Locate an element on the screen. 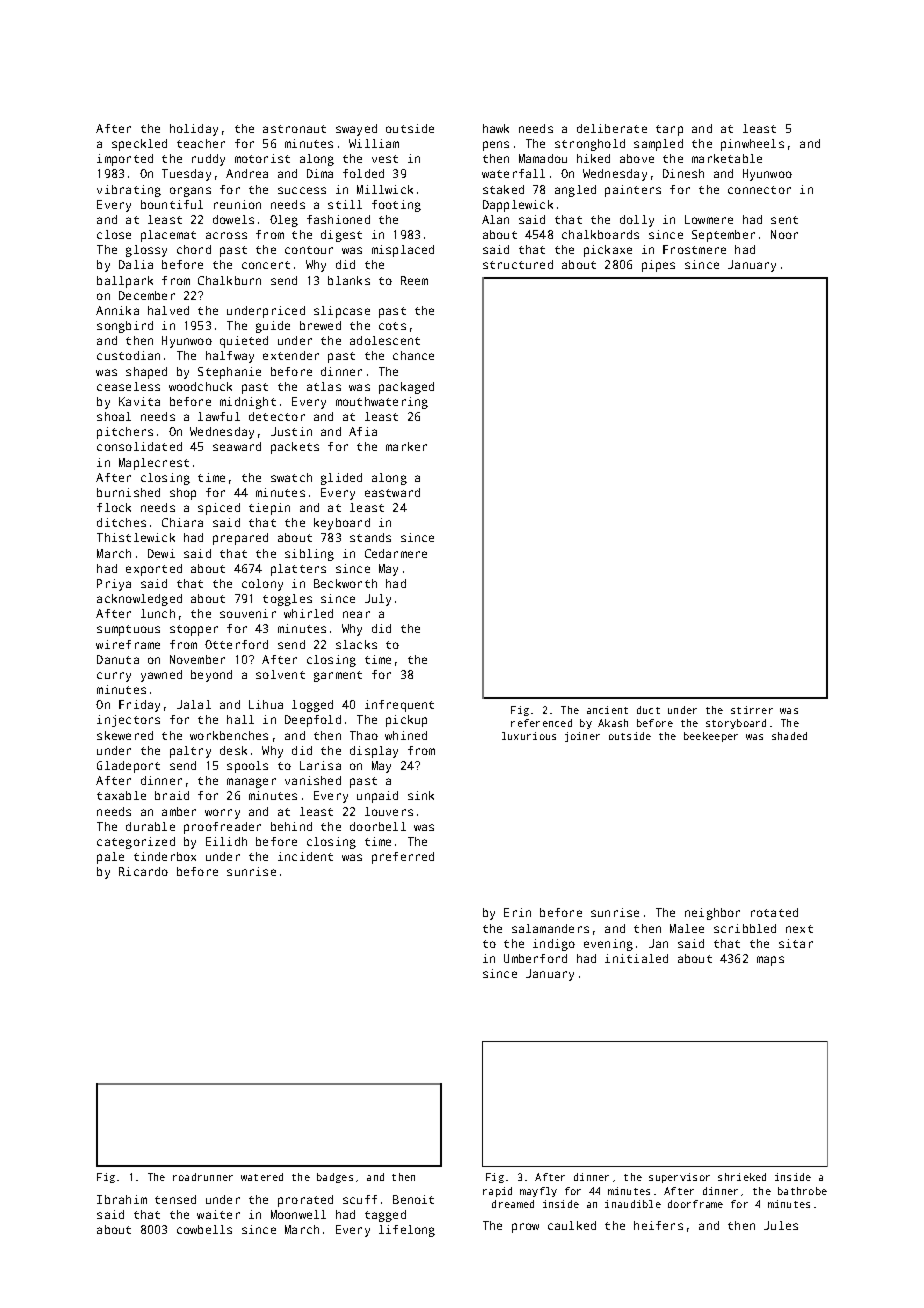  luxurious is located at coordinates (529, 736).
